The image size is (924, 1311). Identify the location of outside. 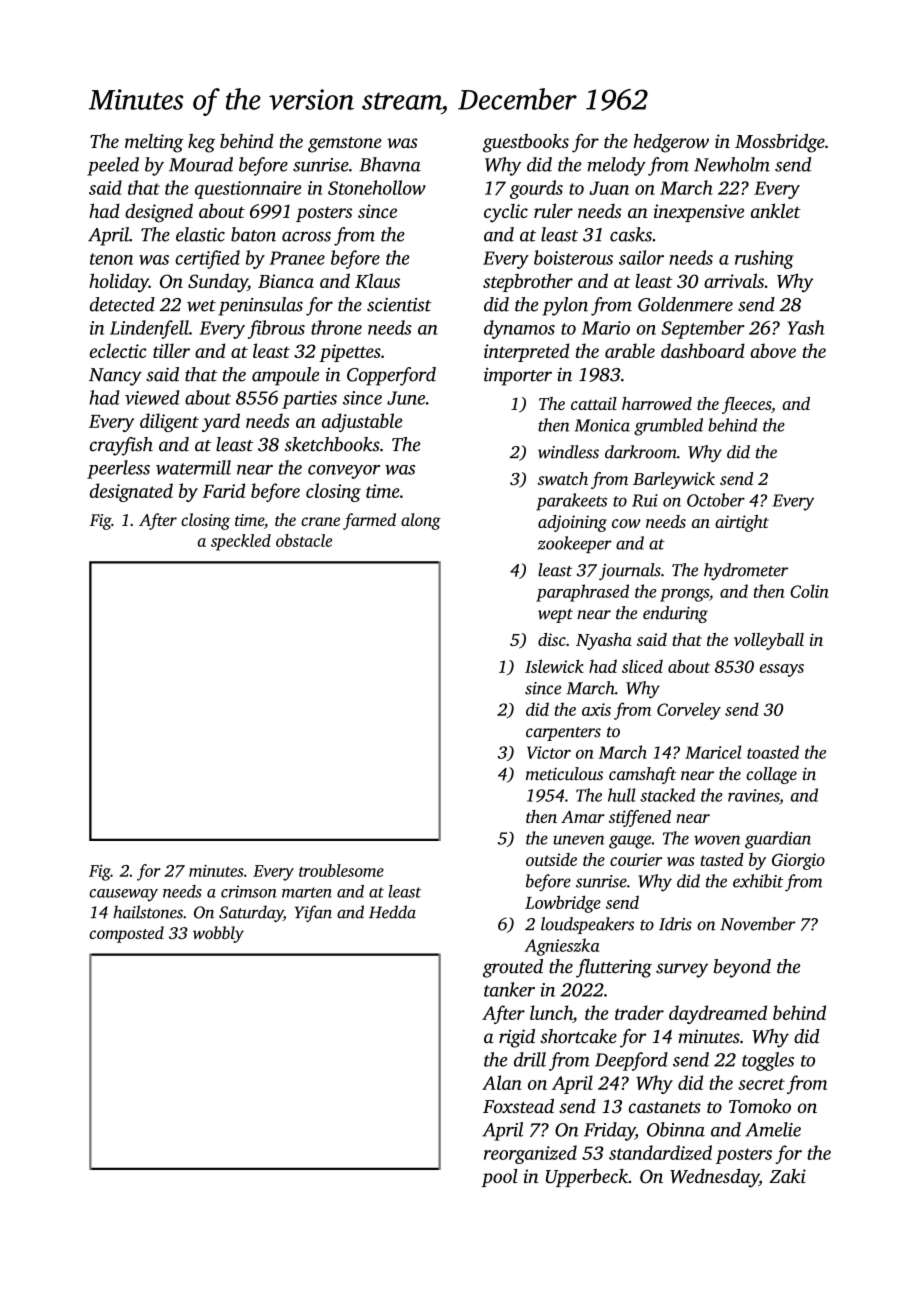
(551, 859).
